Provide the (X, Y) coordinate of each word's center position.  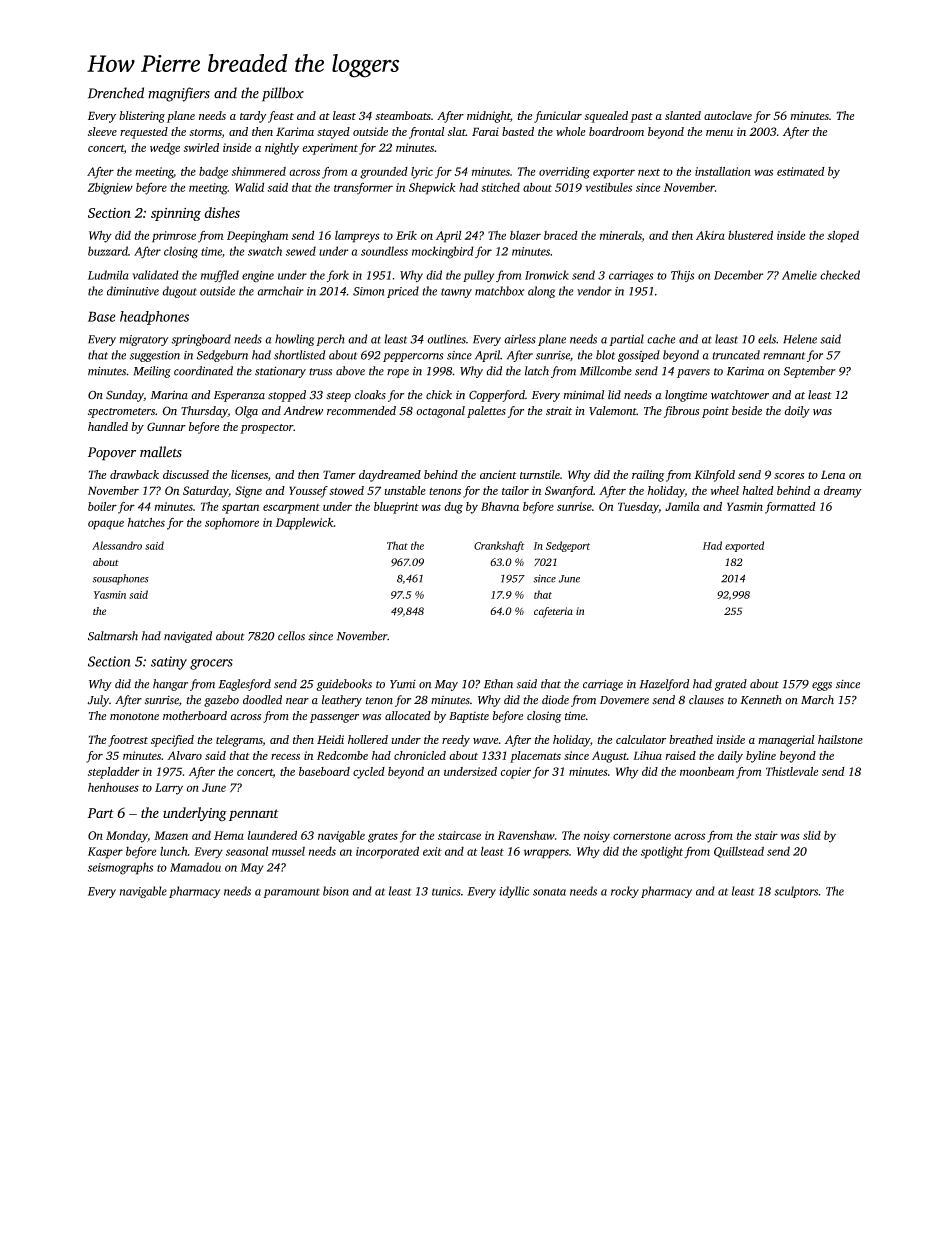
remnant (784, 356)
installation (723, 171)
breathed (691, 739)
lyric (422, 173)
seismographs (120, 868)
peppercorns (413, 357)
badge (213, 173)
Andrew (303, 410)
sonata (549, 892)
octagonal (440, 412)
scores (789, 476)
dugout (179, 292)
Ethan (498, 684)
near (297, 701)
